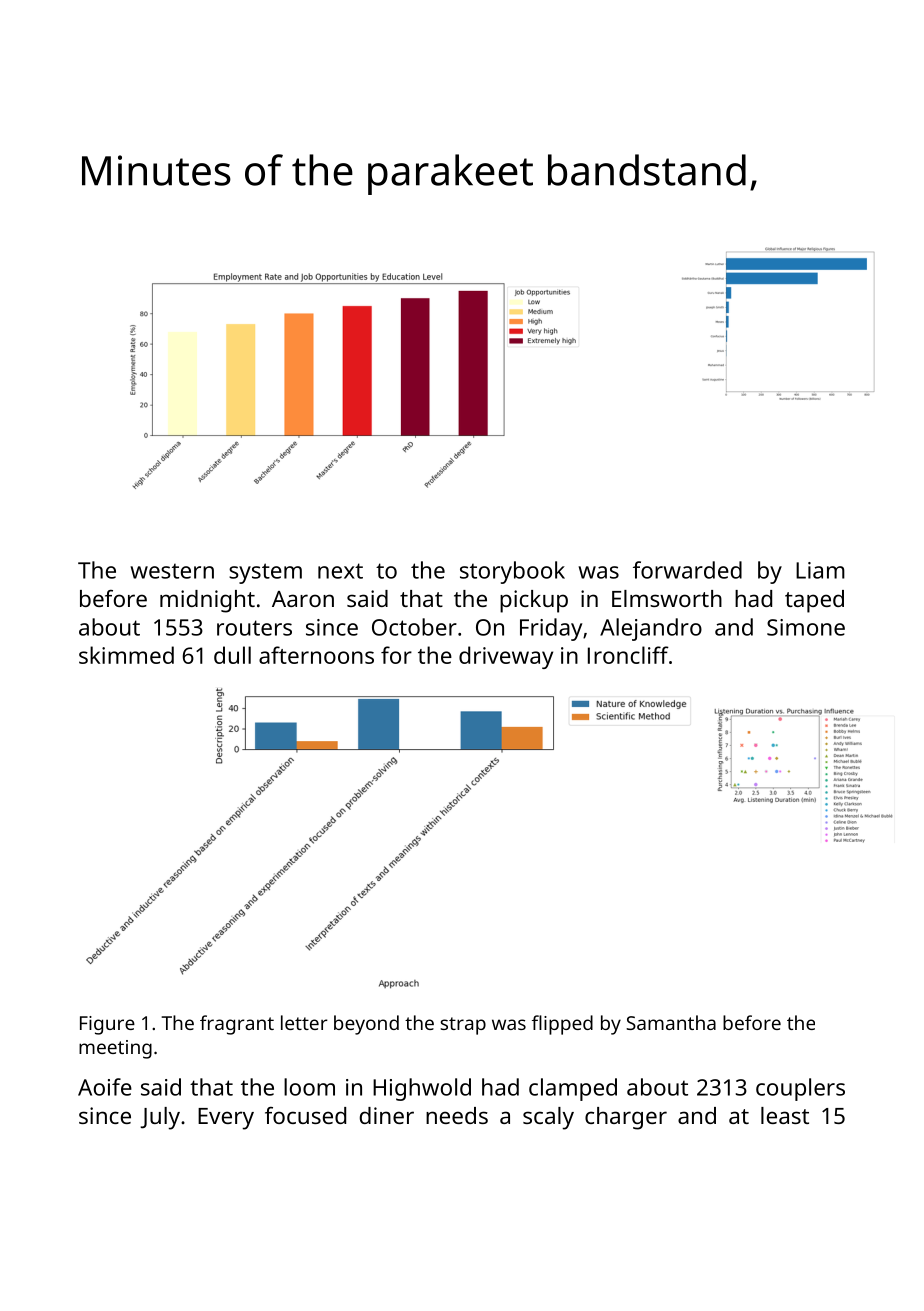 The image size is (924, 1311). I want to click on dull, so click(232, 655).
